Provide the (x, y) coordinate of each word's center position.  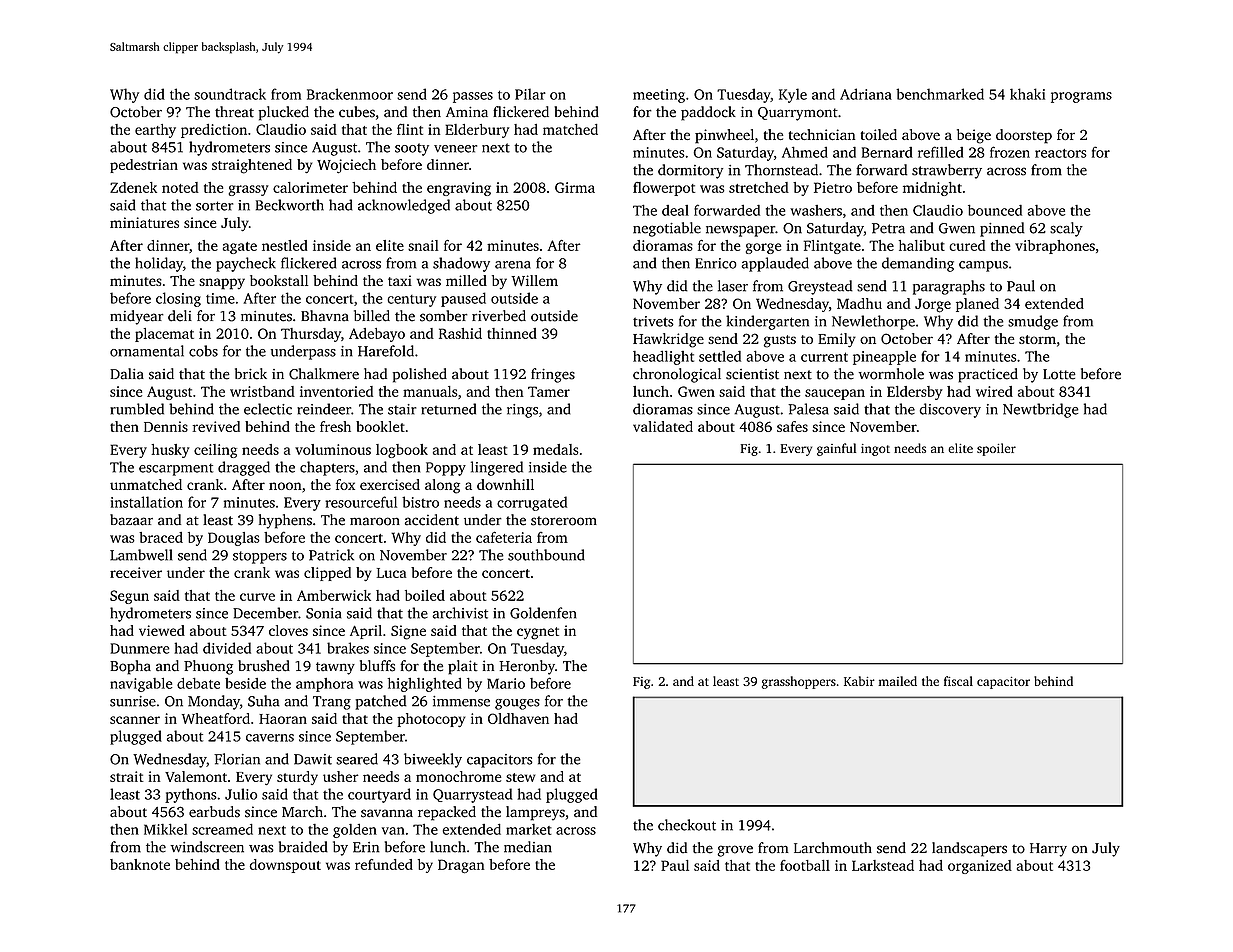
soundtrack (230, 94)
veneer (455, 149)
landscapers (969, 849)
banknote (140, 864)
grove (735, 851)
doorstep (1024, 136)
